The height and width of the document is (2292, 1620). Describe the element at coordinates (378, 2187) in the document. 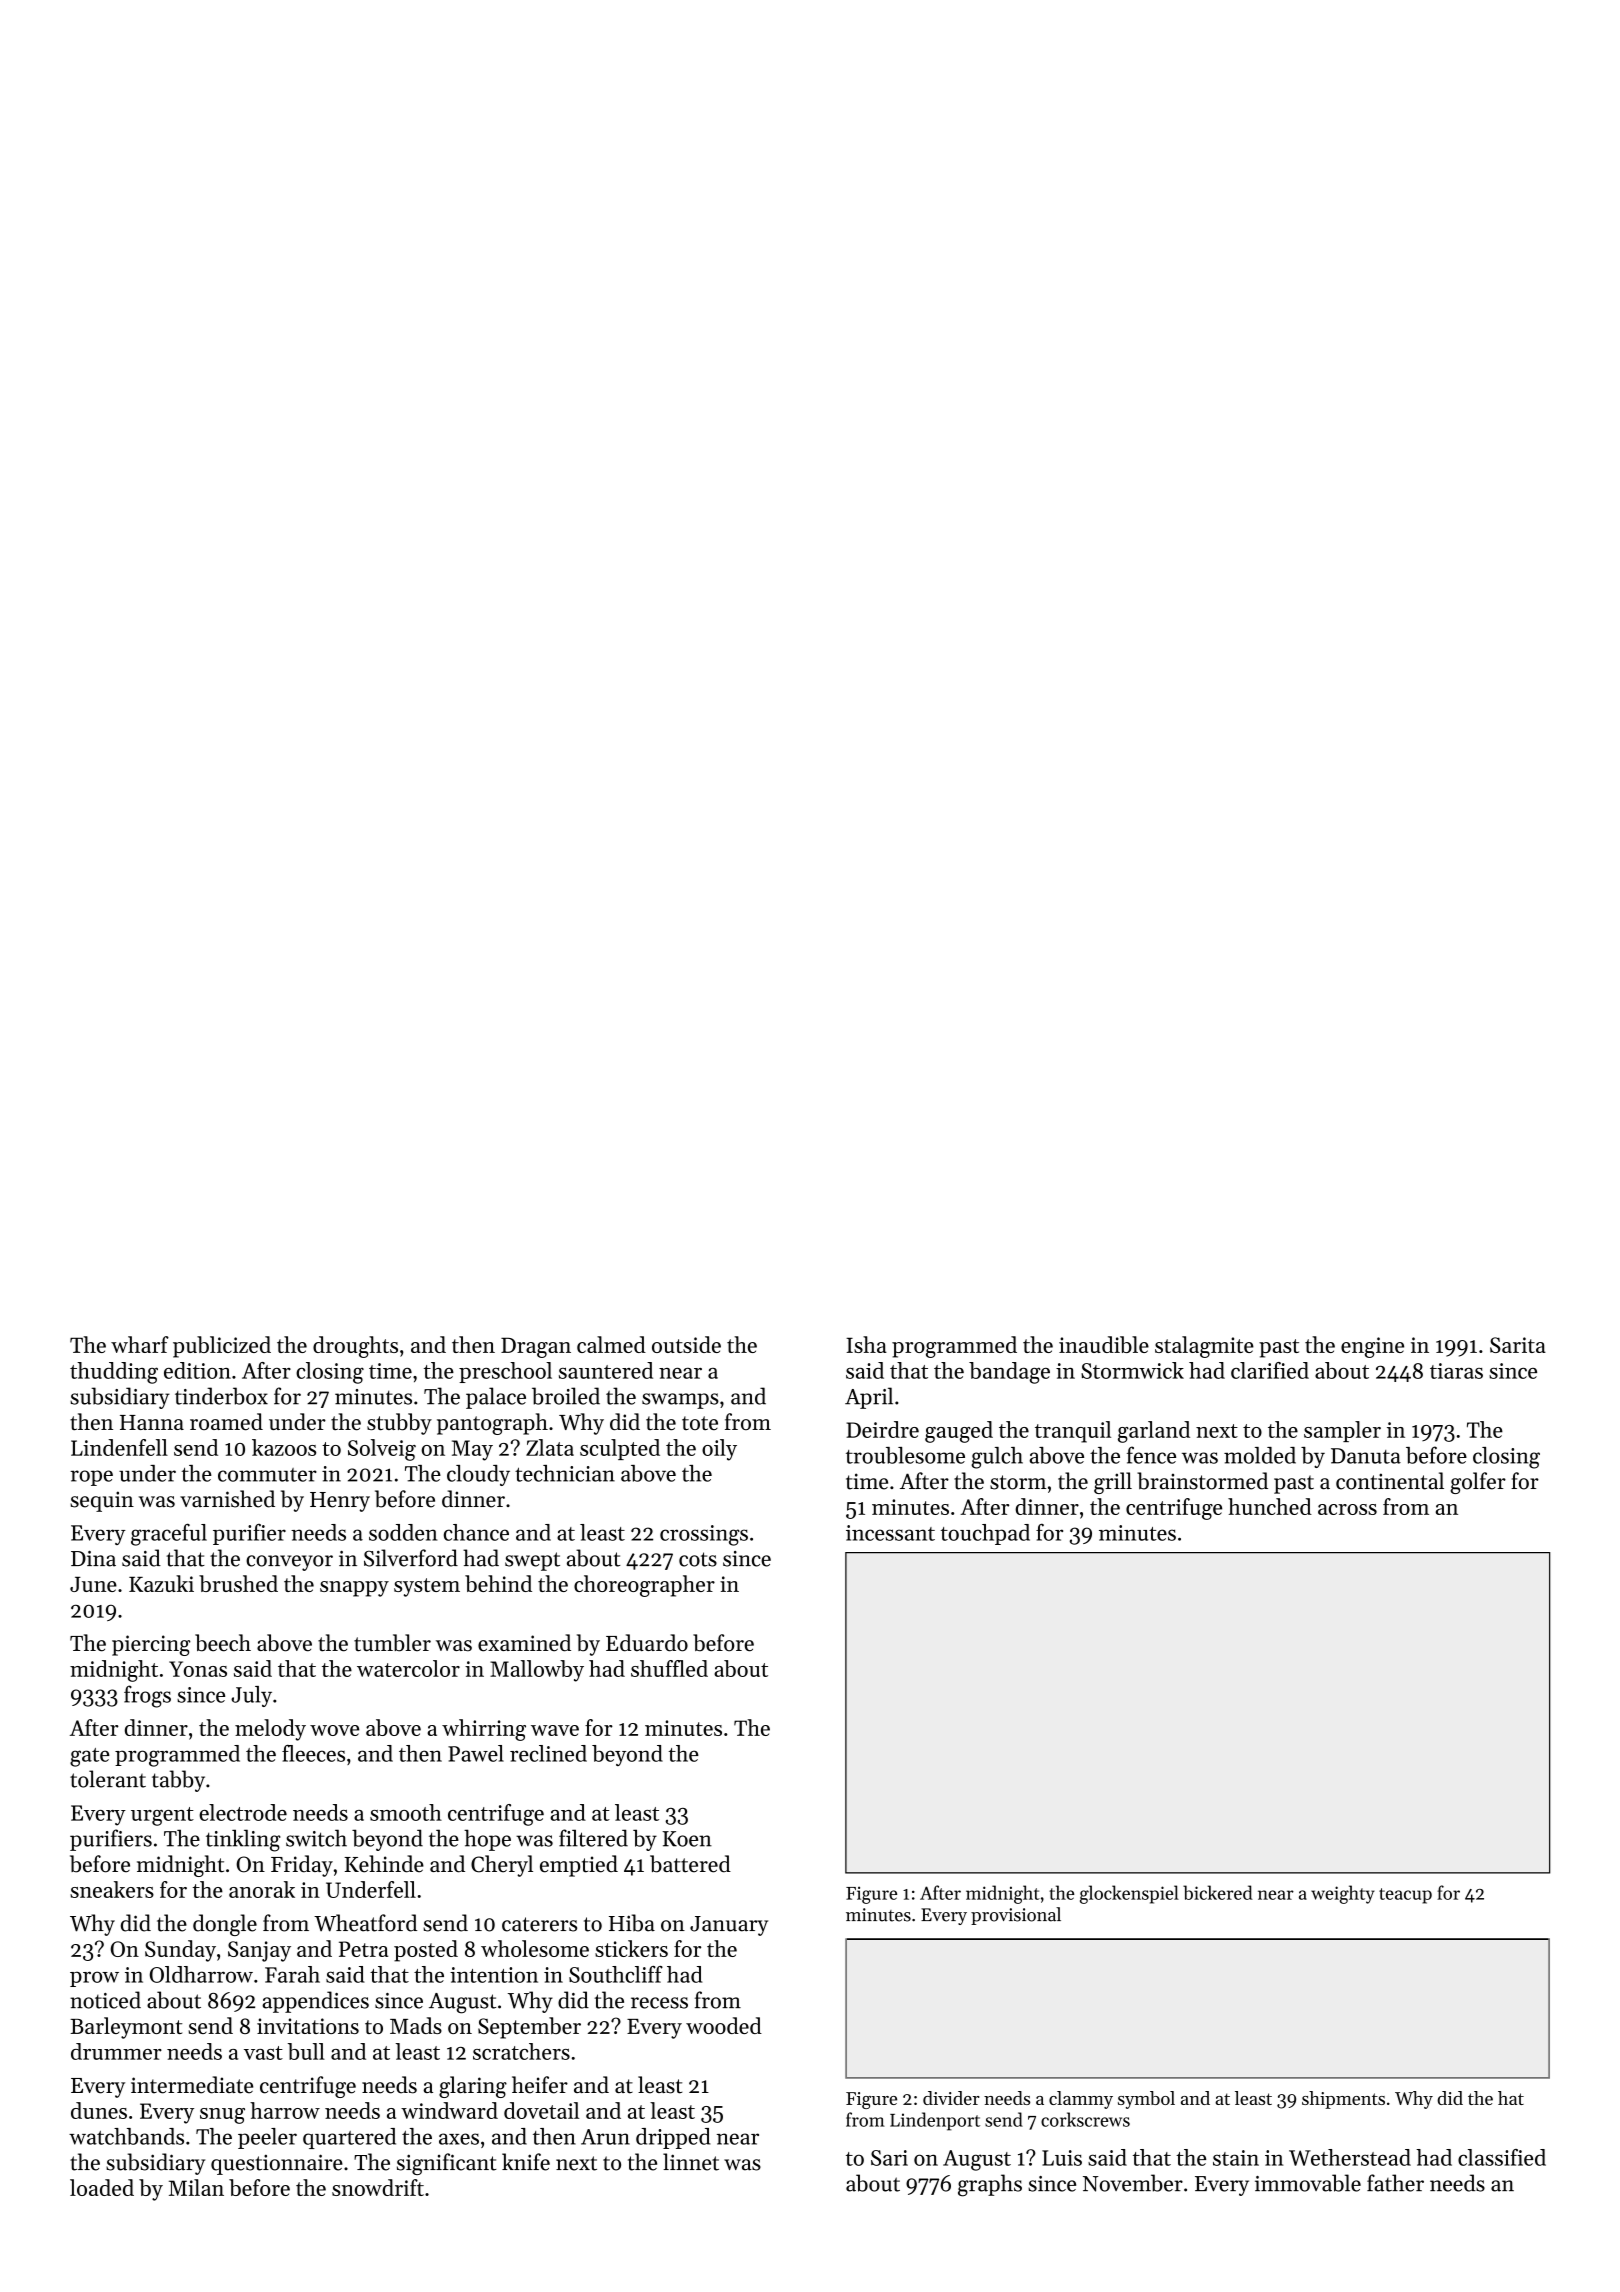

I see `snowdrift` at that location.
